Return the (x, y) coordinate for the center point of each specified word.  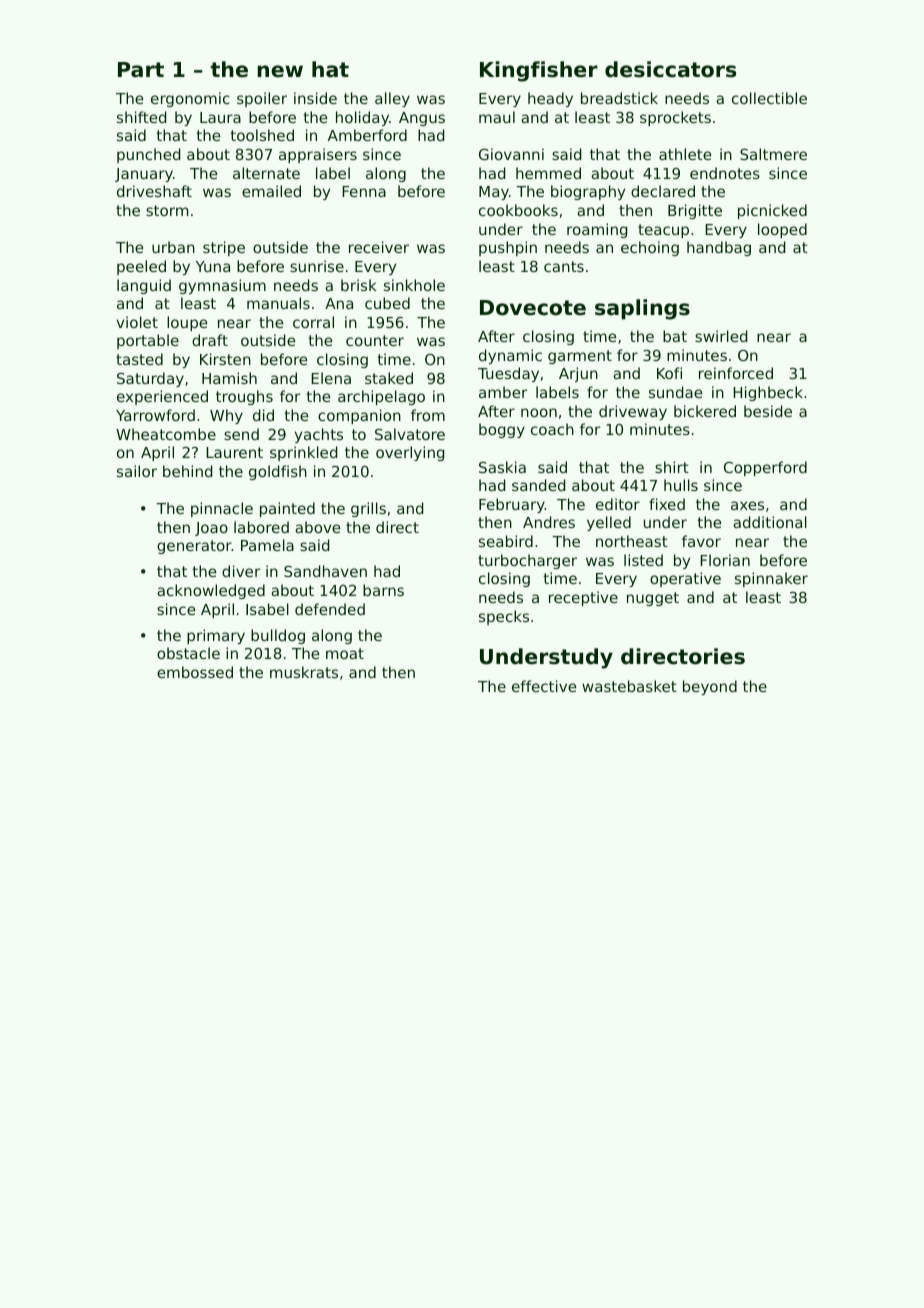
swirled (721, 336)
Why (226, 416)
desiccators (670, 69)
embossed (195, 672)
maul (497, 117)
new (280, 71)
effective (544, 686)
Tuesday (508, 374)
